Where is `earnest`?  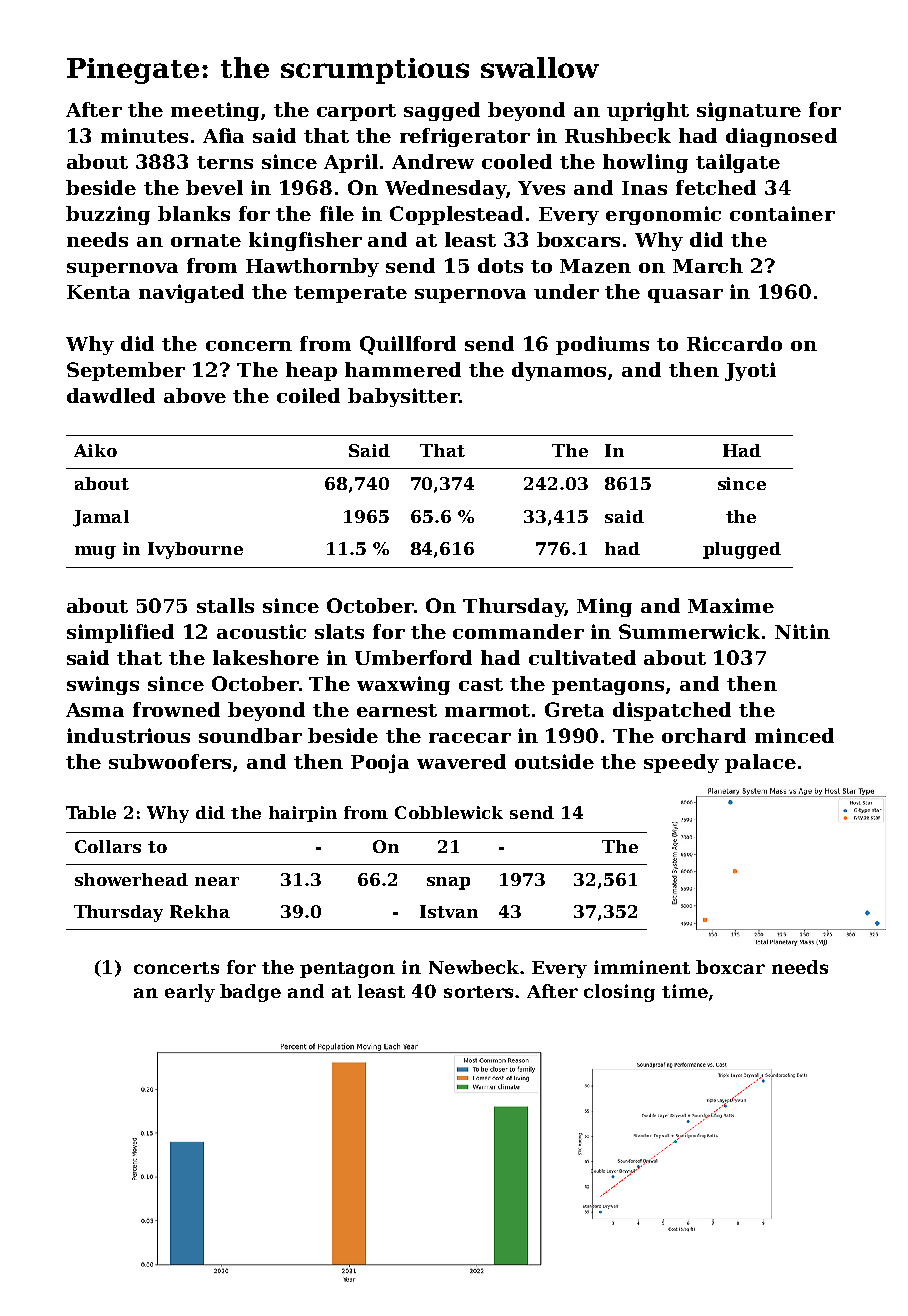 earnest is located at coordinates (397, 710).
